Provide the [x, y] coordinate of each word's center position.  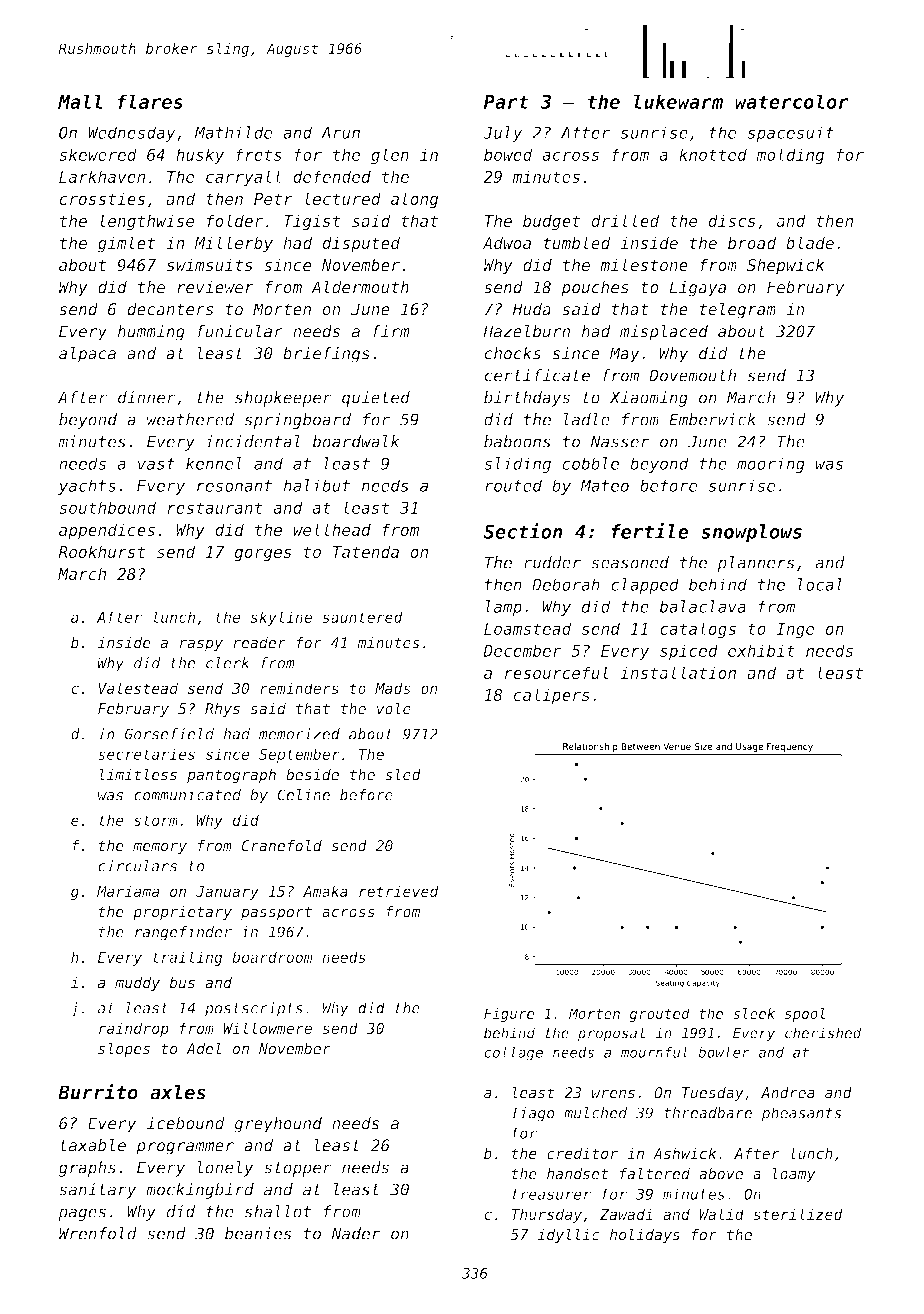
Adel [203, 1048]
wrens [613, 1094]
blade [810, 242]
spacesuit [791, 134]
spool [805, 1015]
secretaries [146, 754]
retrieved [399, 891]
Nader [356, 1233]
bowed [508, 154]
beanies [258, 1233]
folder [235, 220]
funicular [240, 331]
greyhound [278, 1125]
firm [391, 331]
